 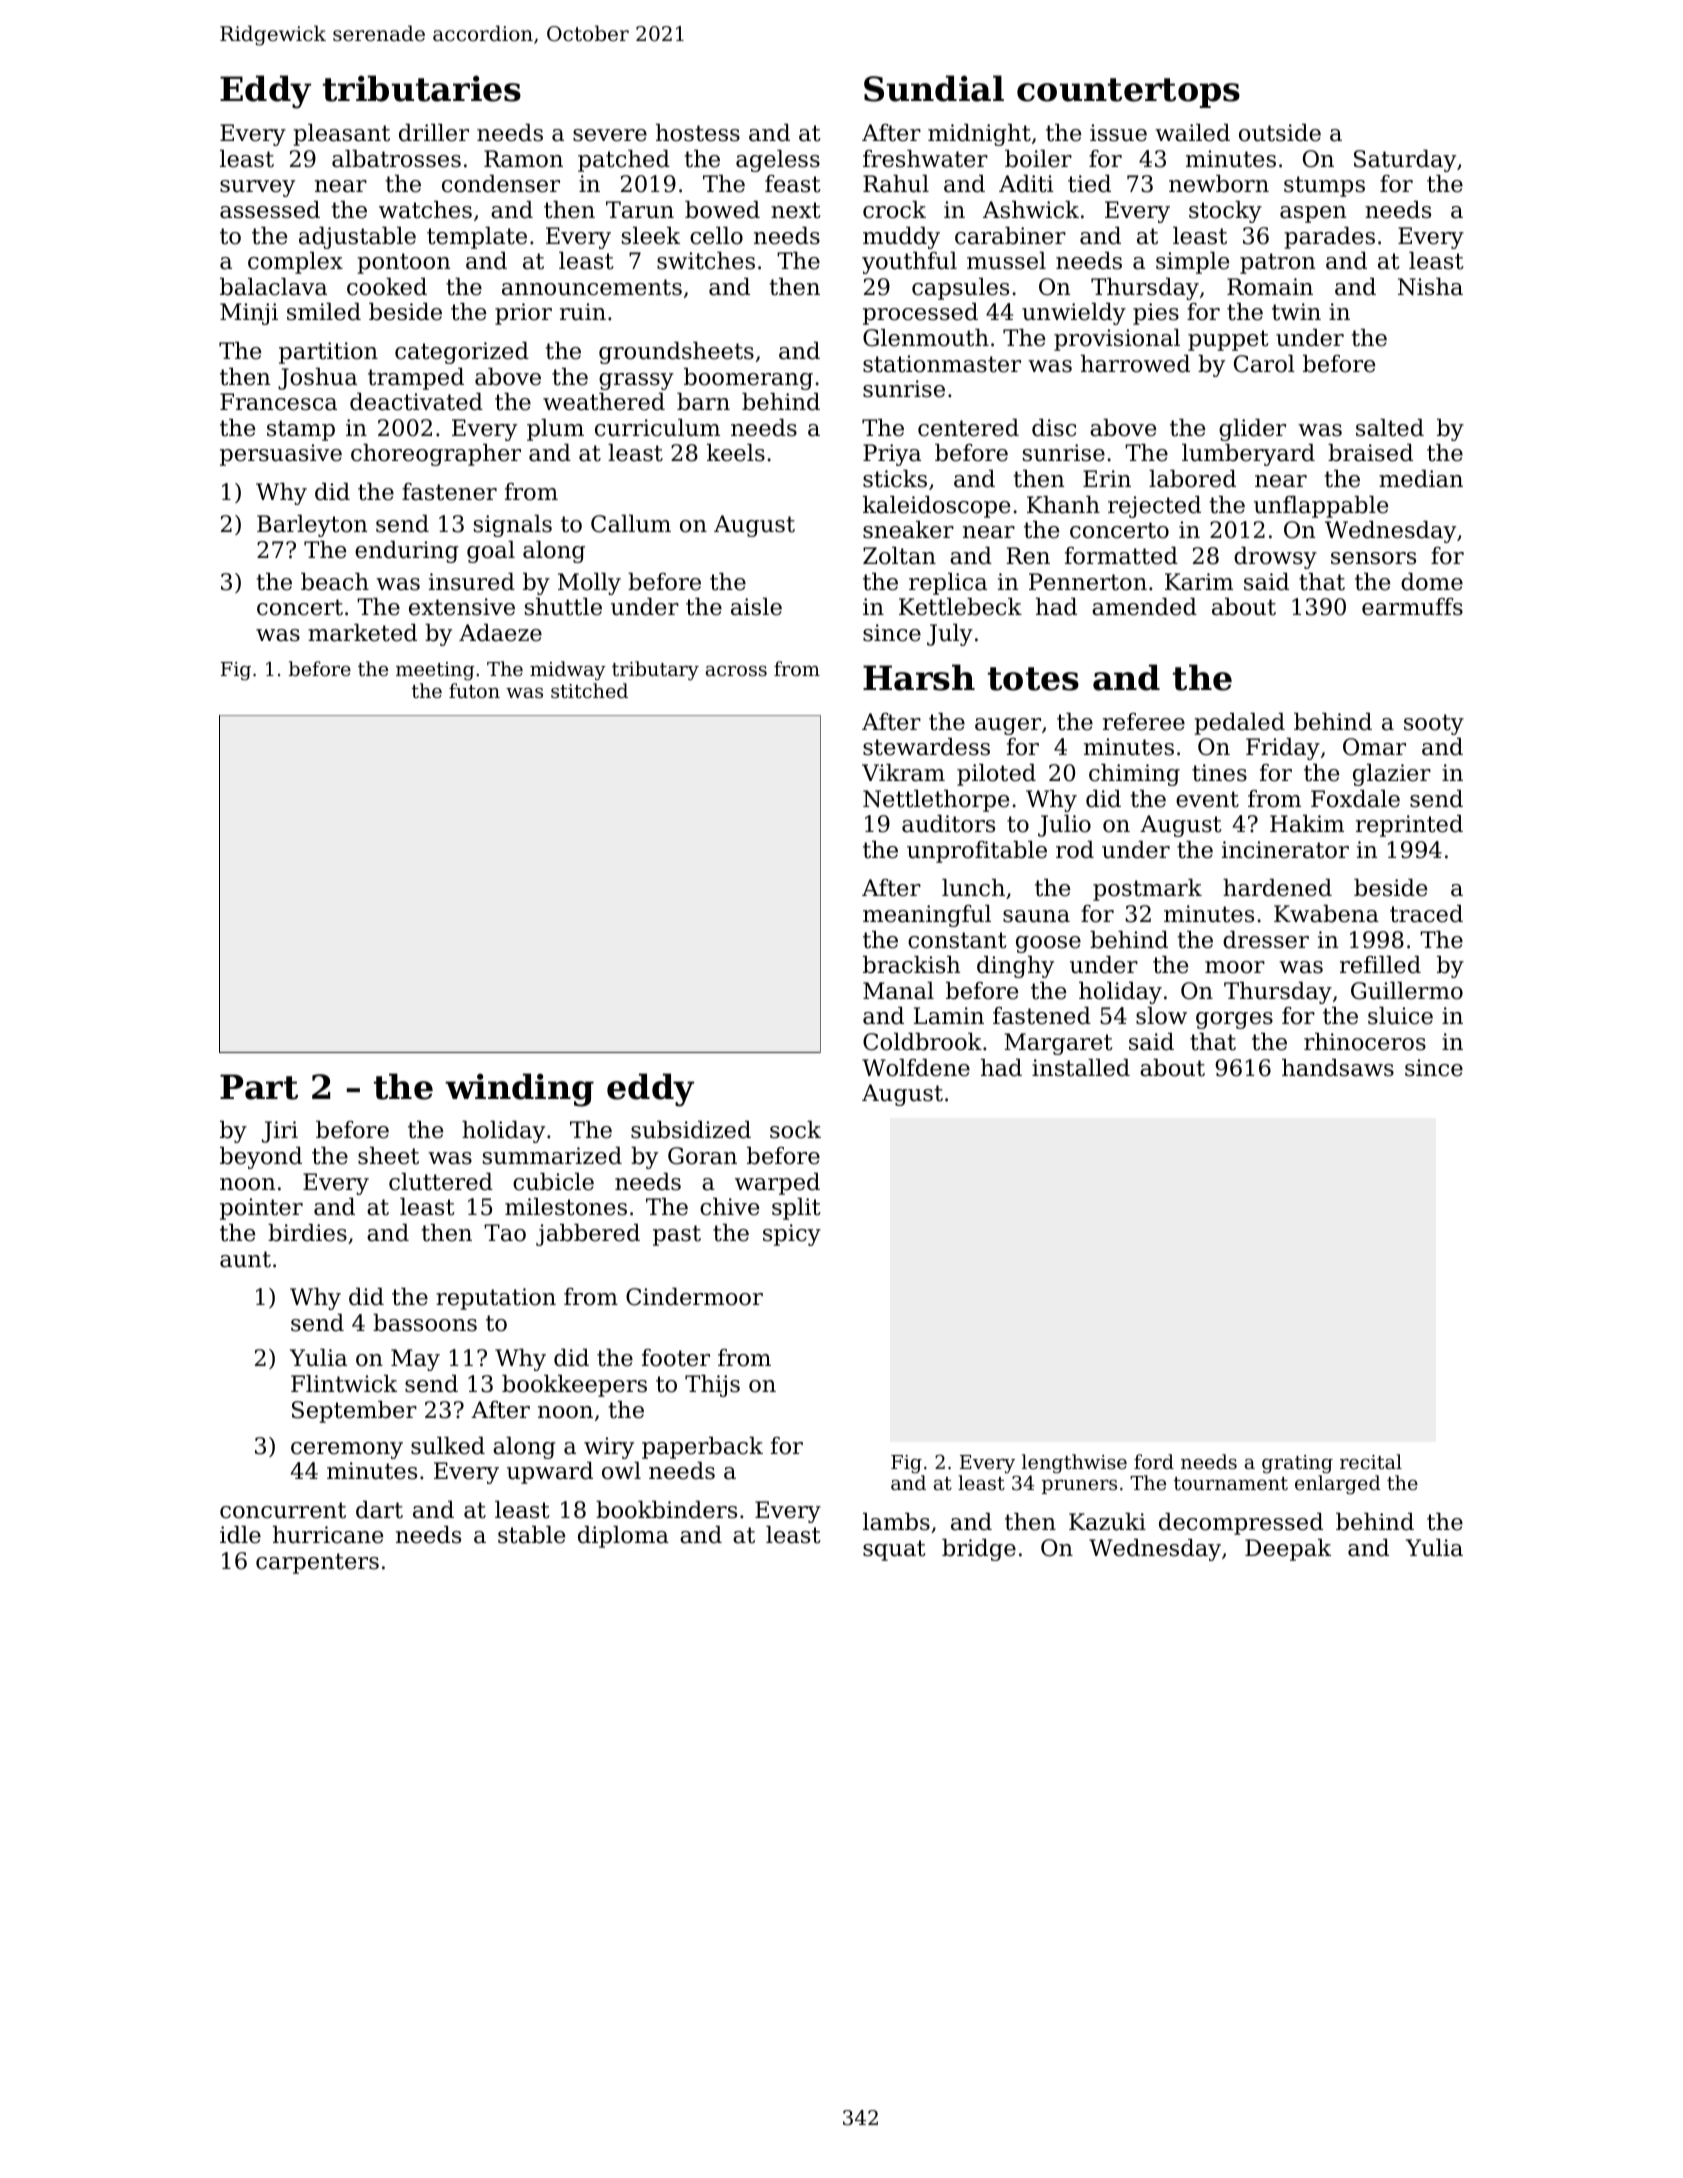 I want to click on across, so click(x=736, y=671).
